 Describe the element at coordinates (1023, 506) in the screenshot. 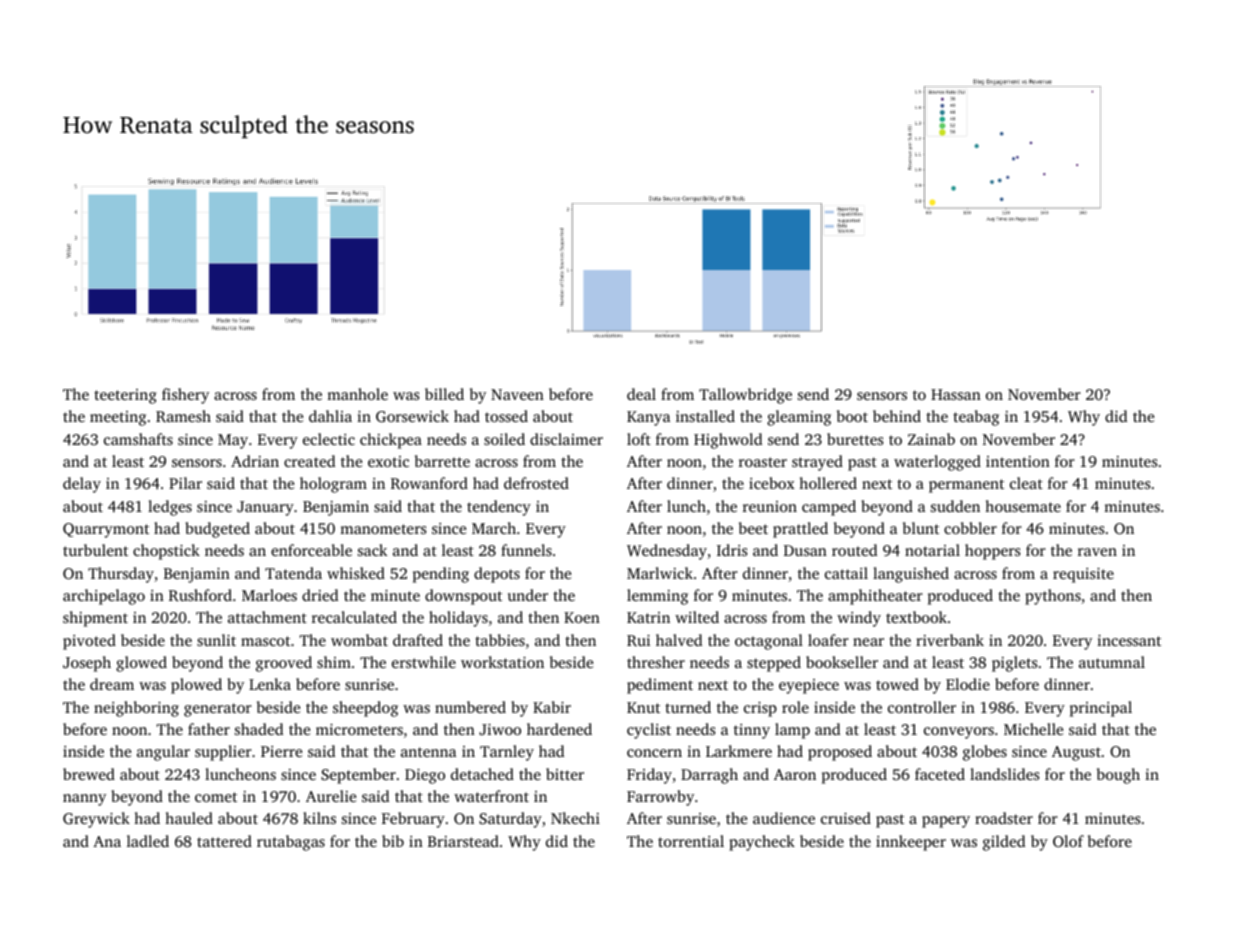

I see `housemate` at that location.
